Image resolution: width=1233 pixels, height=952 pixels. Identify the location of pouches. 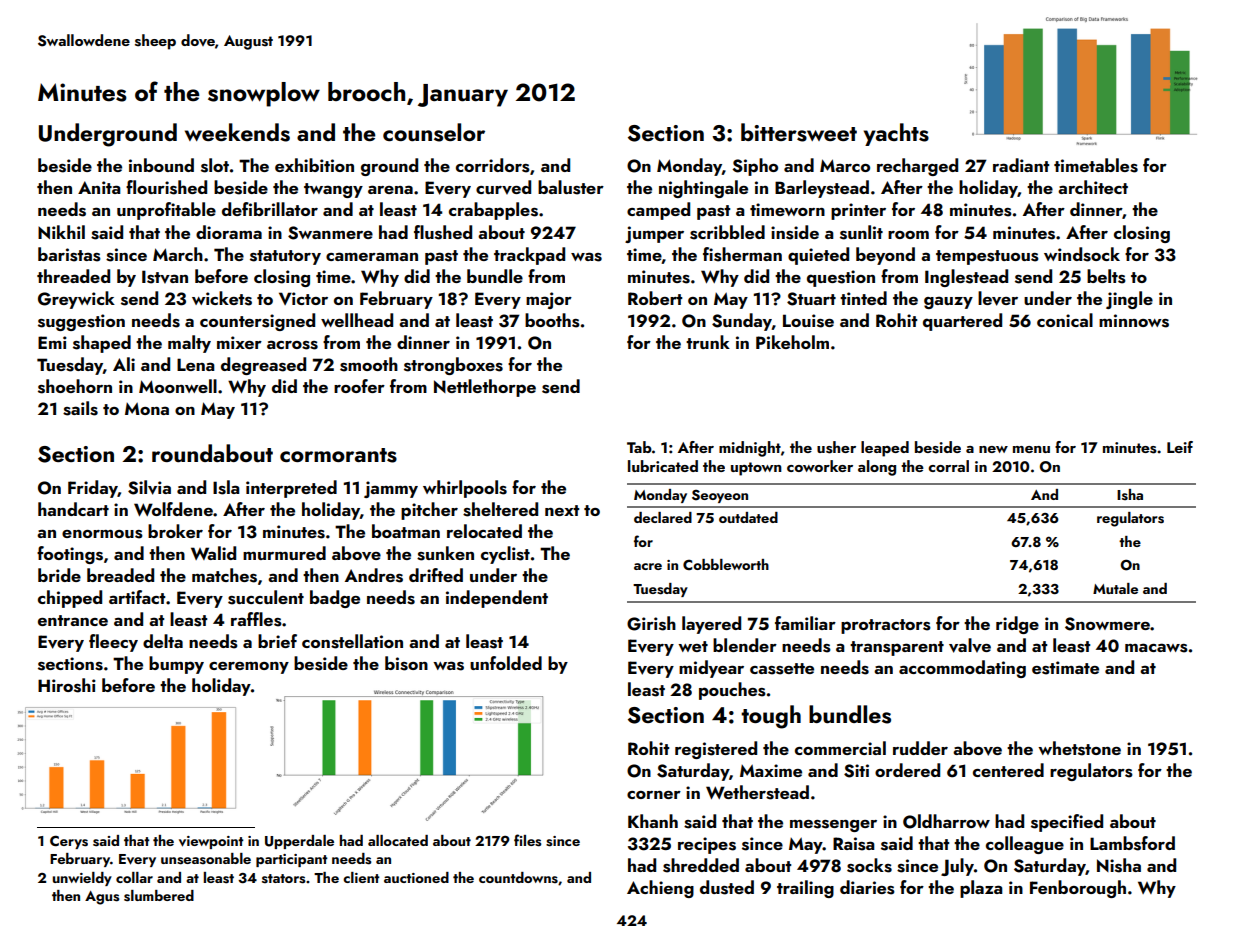
(732, 691).
